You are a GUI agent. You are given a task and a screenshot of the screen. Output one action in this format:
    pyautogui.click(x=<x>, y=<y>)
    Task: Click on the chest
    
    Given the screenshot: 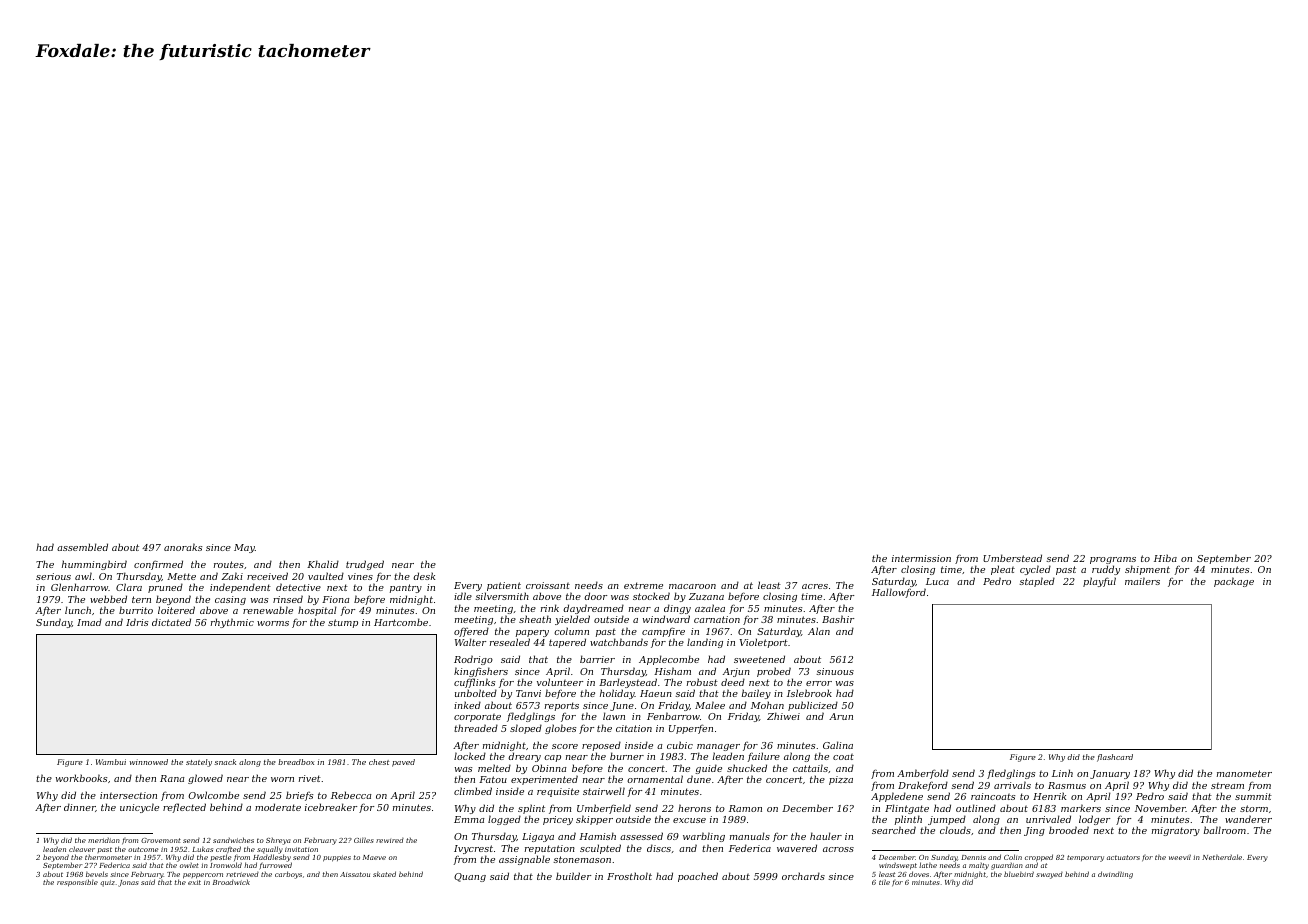 What is the action you would take?
    pyautogui.click(x=379, y=762)
